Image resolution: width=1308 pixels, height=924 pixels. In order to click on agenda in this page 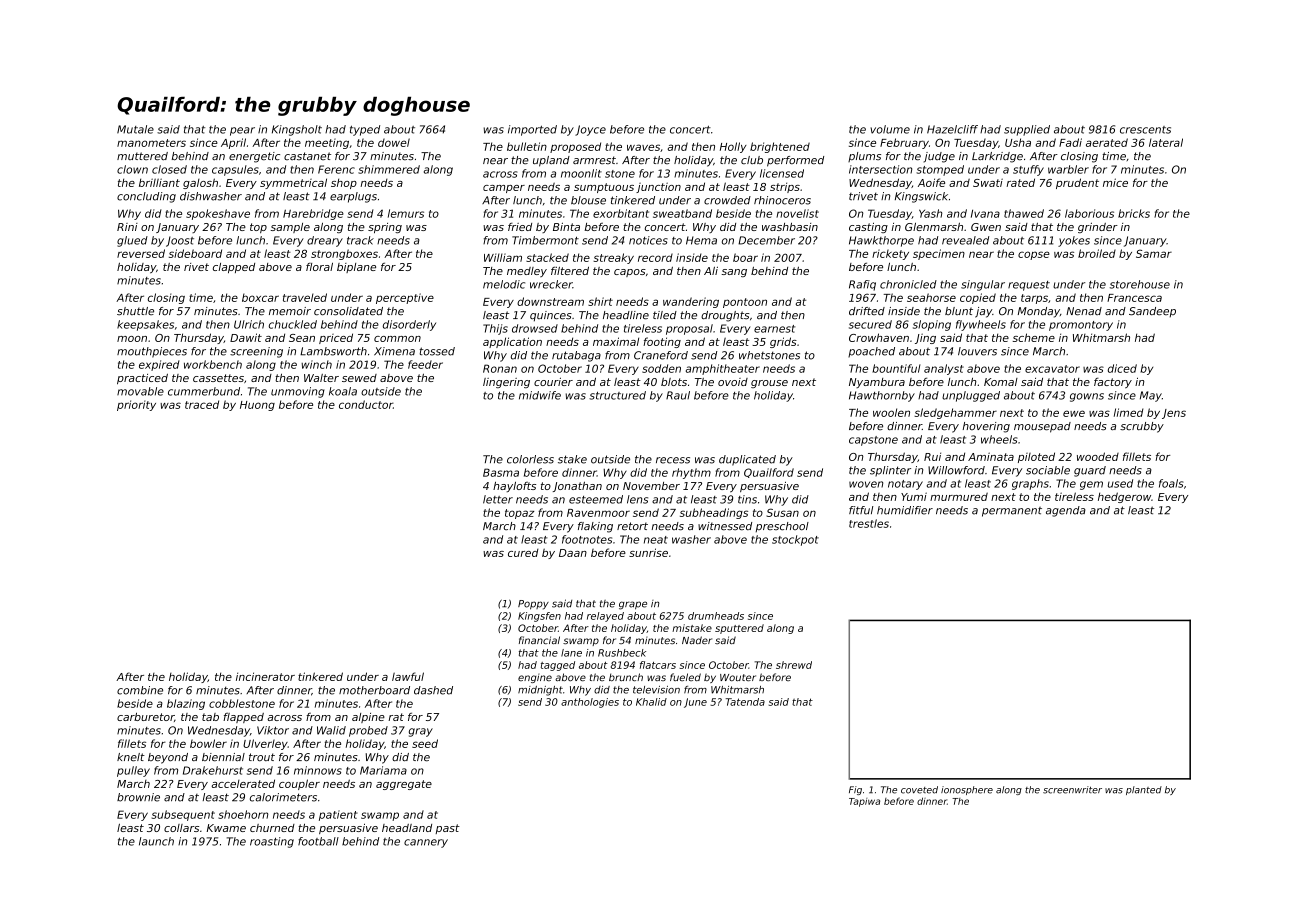, I will do `click(1066, 511)`.
